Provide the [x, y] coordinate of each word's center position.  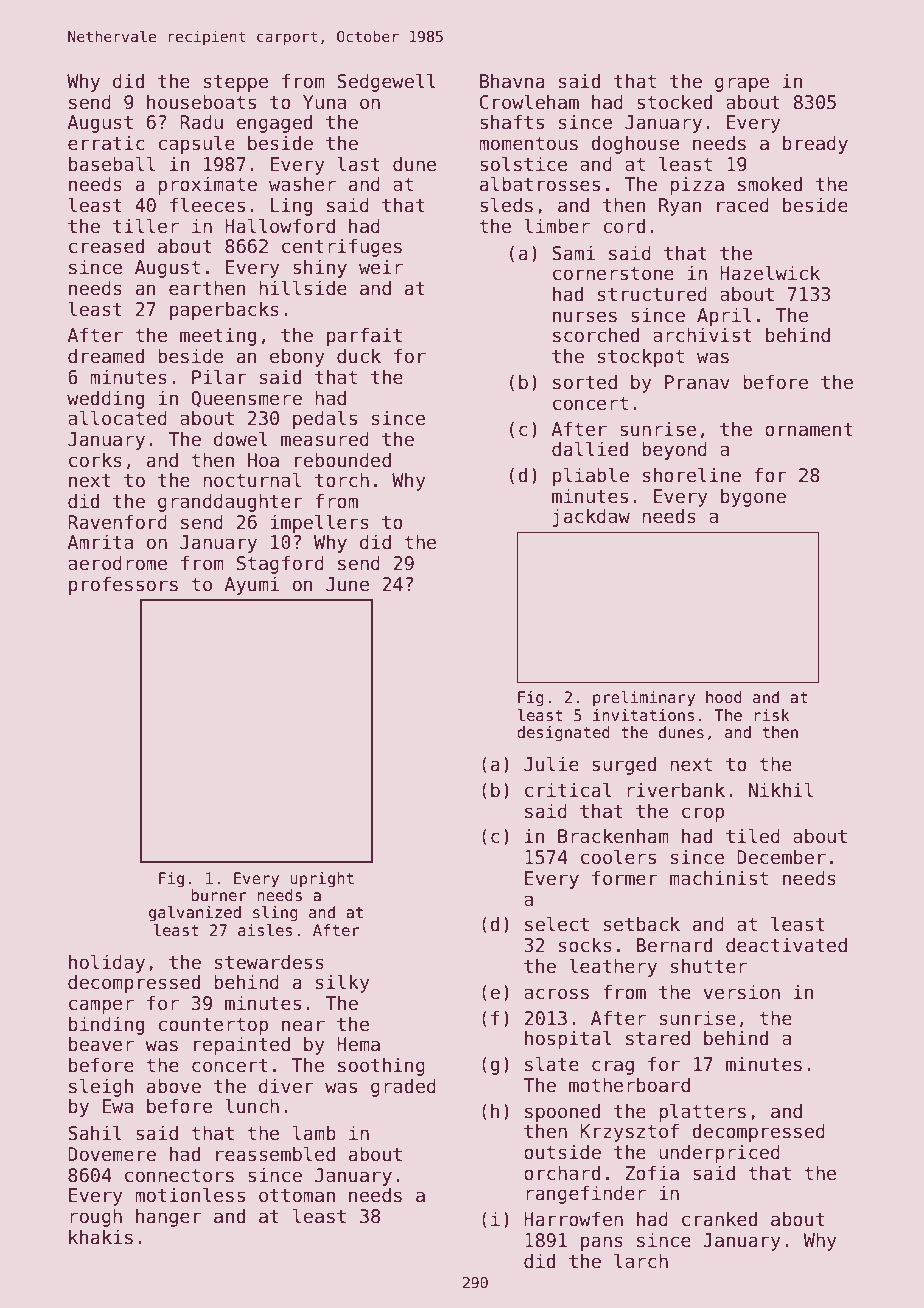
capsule [196, 144]
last [358, 164]
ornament [809, 430]
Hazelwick [770, 273]
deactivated [786, 945]
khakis [101, 1237]
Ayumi [251, 585]
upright [322, 879]
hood [724, 697]
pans [602, 1243]
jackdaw [591, 517]
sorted [585, 382]
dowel [241, 439]
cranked [719, 1219]
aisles [265, 930]
